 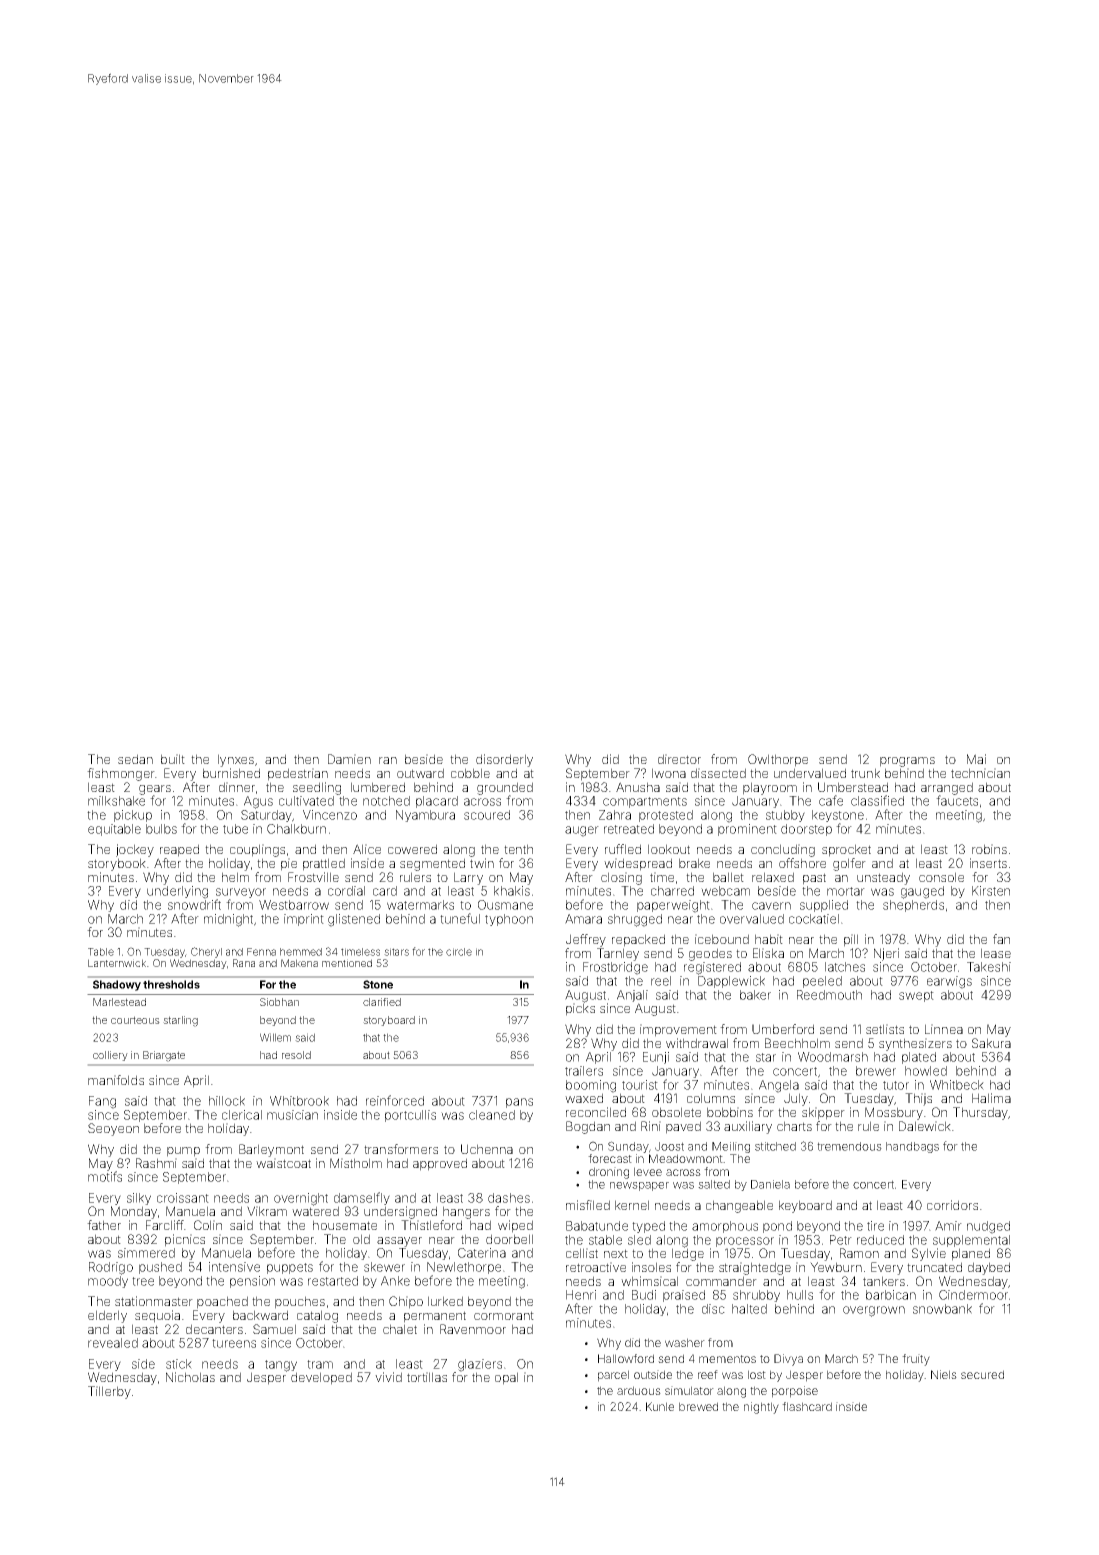 What do you see at coordinates (296, 1055) in the screenshot?
I see `resold` at bounding box center [296, 1055].
